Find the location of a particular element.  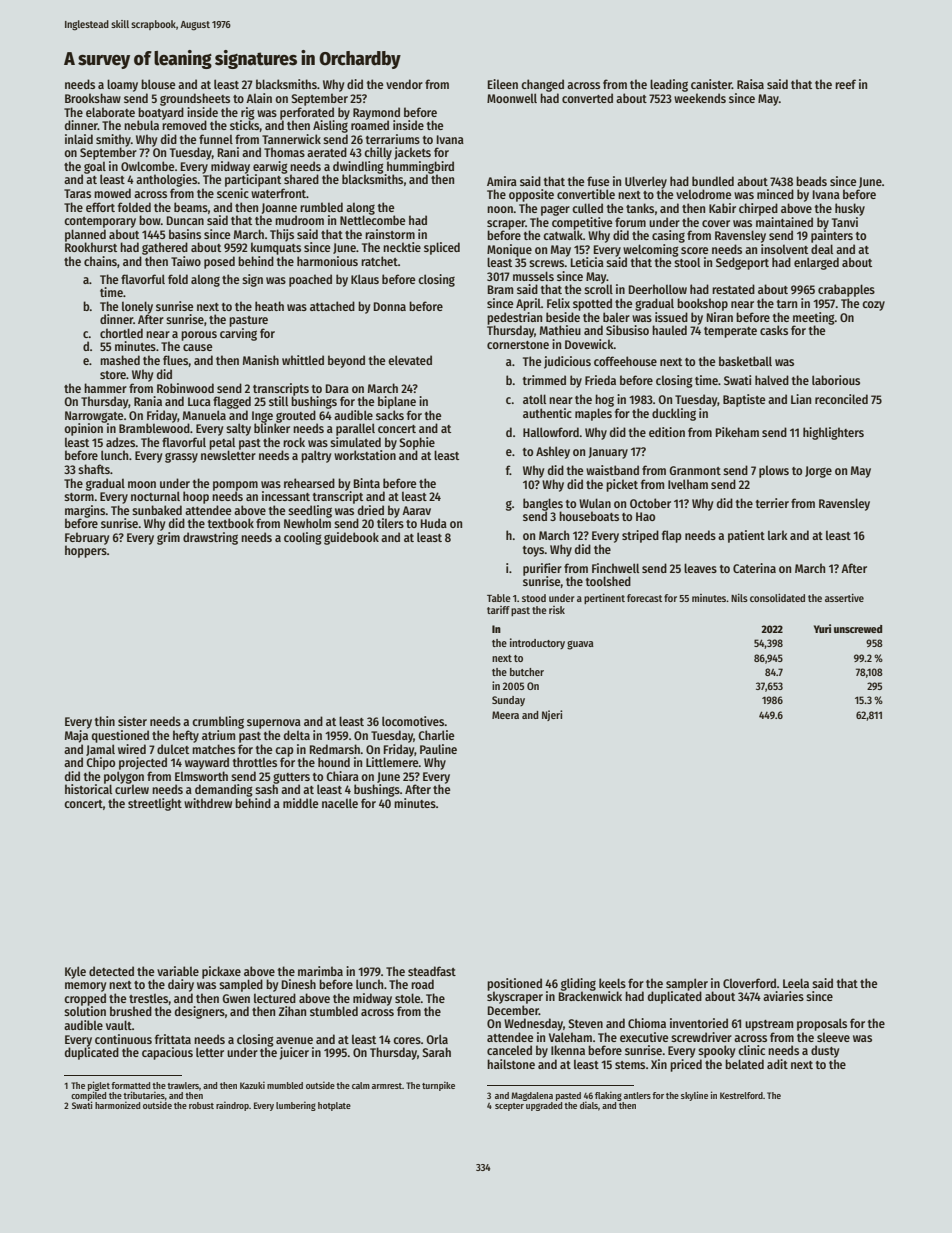

guava is located at coordinates (580, 645).
